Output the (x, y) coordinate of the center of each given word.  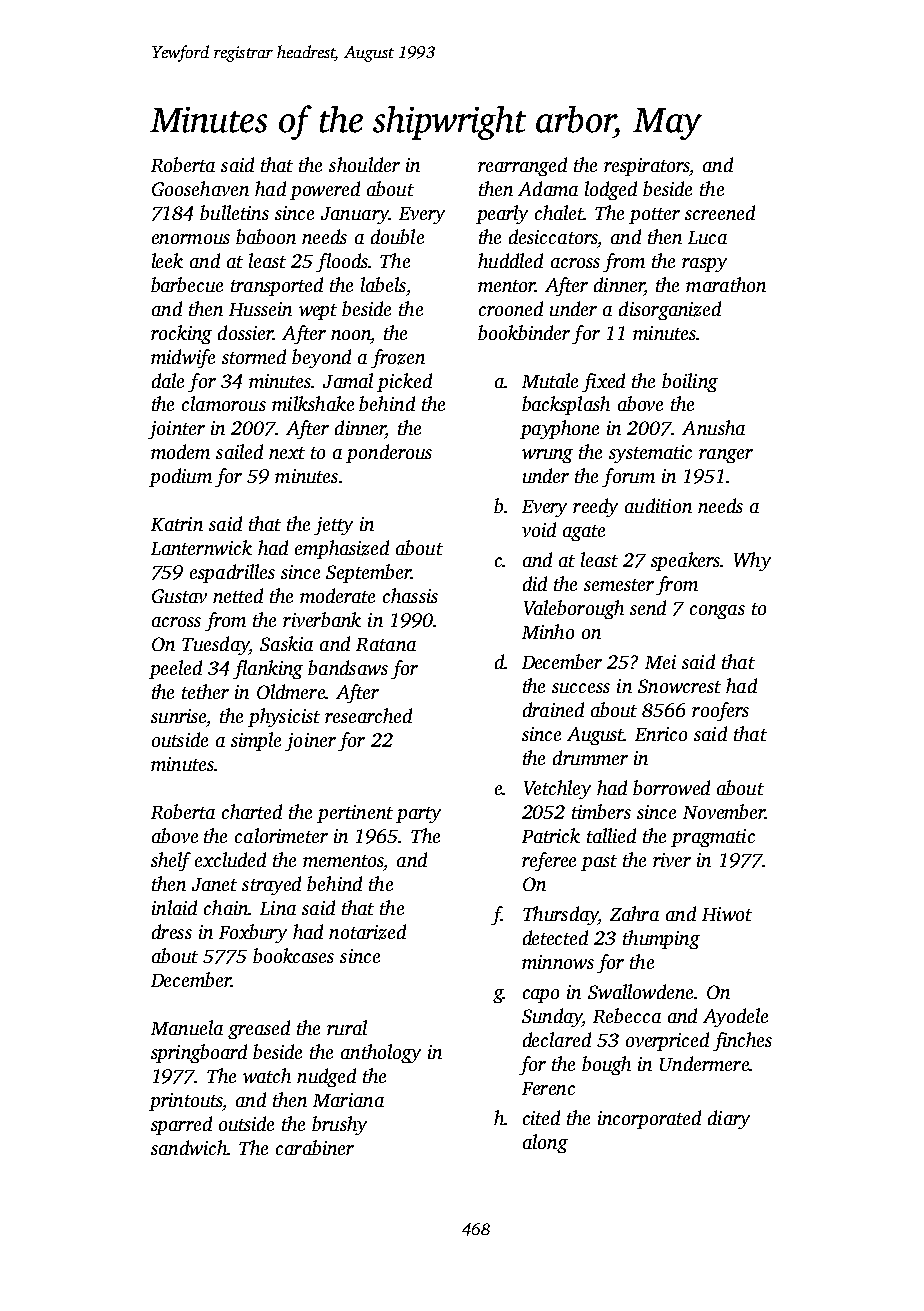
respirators (647, 167)
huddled (510, 260)
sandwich (189, 1147)
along (545, 1143)
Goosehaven (200, 188)
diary (729, 1119)
